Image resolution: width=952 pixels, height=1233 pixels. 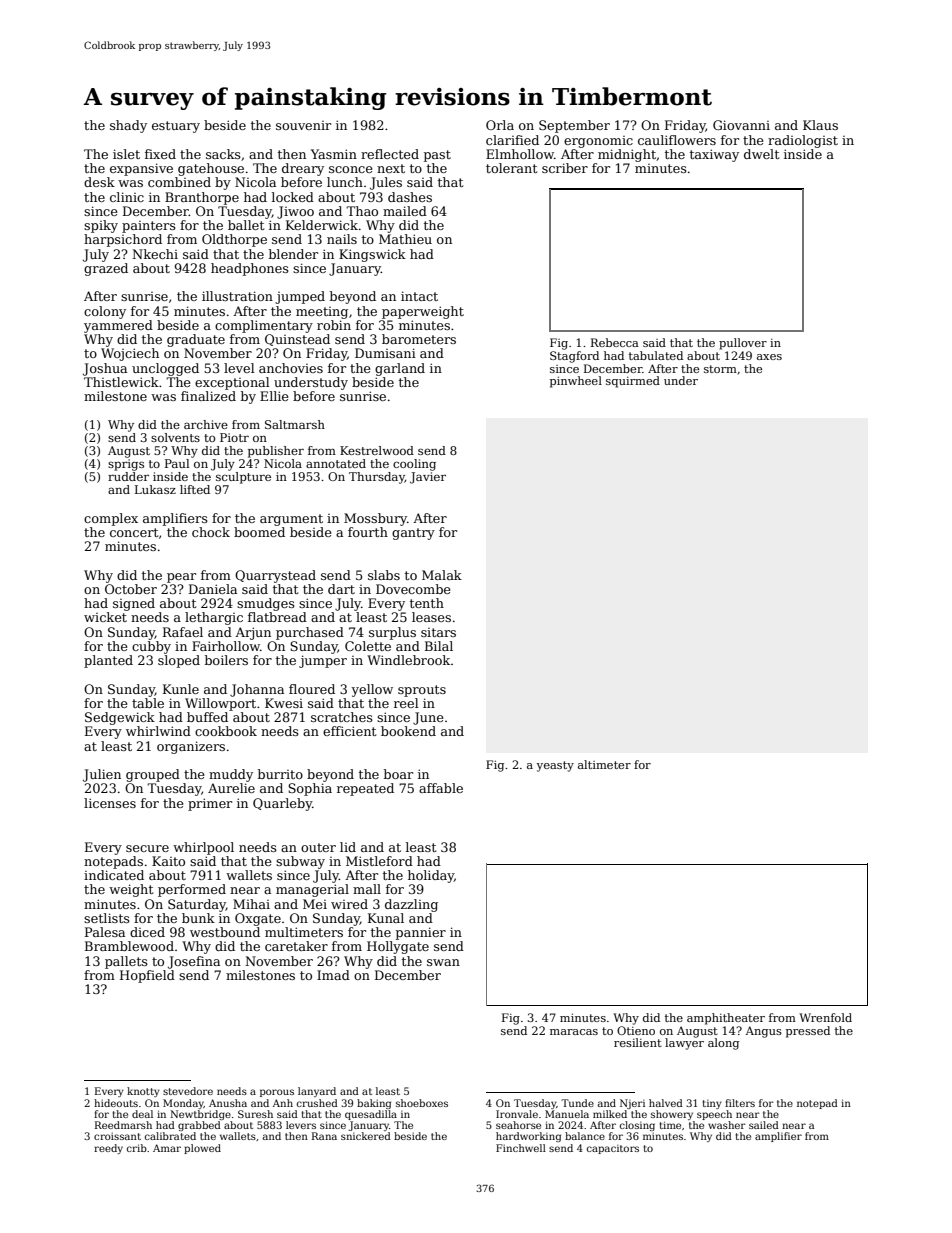 I want to click on snickered, so click(x=366, y=1136).
